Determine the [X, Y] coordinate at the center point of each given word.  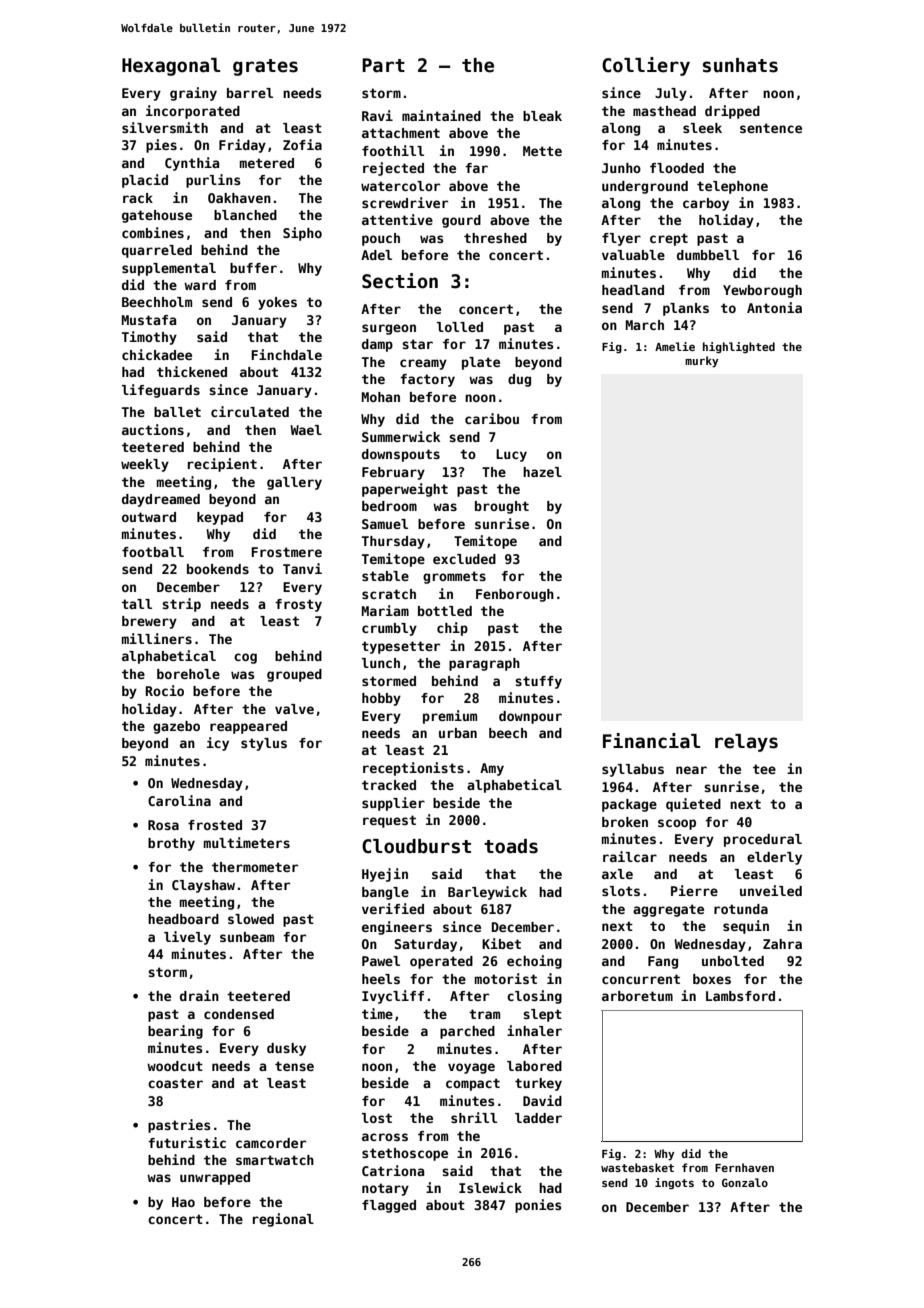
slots [621, 891]
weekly [145, 465]
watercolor [400, 186]
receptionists [413, 769]
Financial [652, 741]
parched [467, 1032]
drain [199, 995]
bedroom [389, 506]
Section [400, 281]
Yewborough [762, 291]
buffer [253, 268]
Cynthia [192, 164]
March [645, 325]
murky [702, 362]
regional [283, 1220]
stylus [264, 744]
